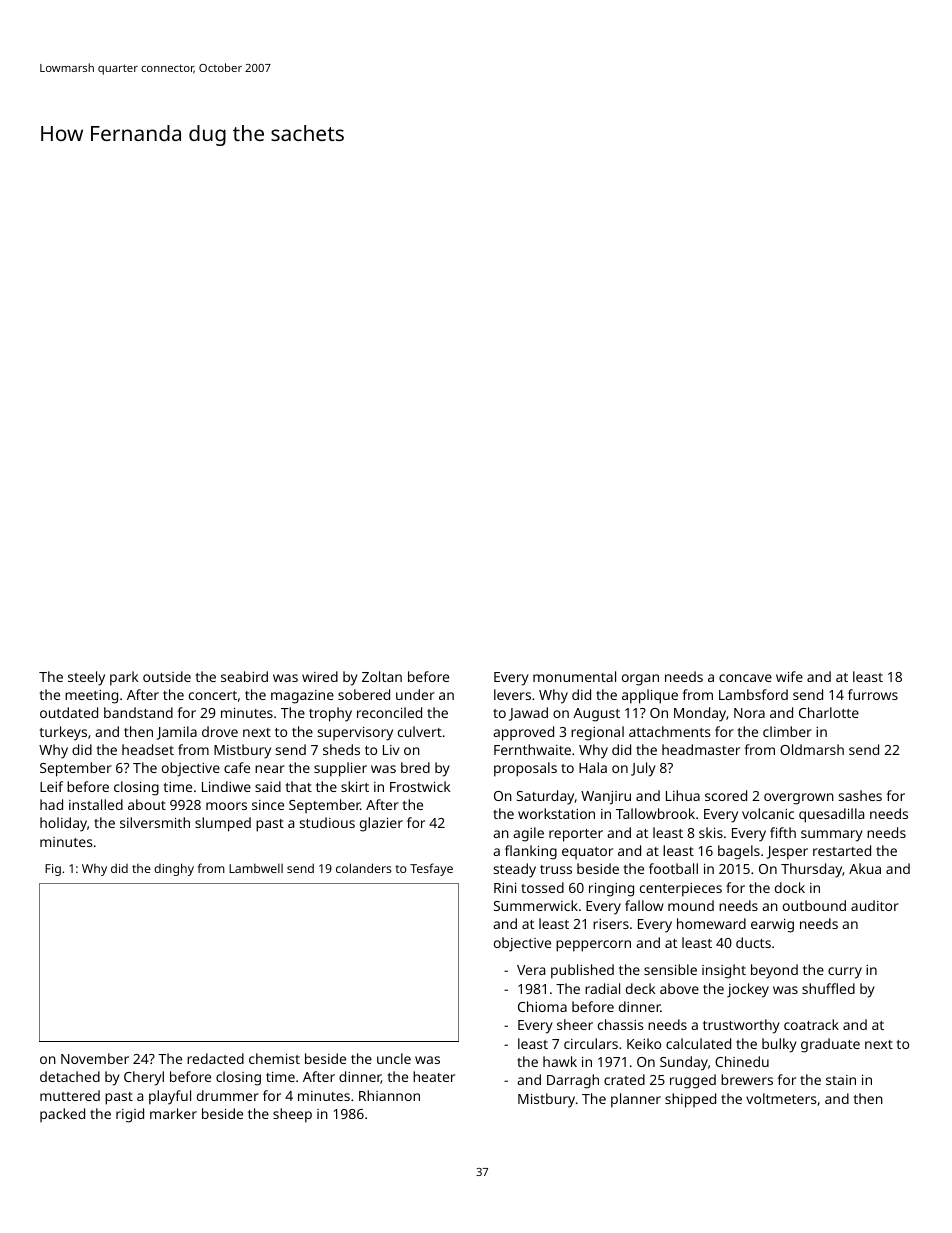  Describe the element at coordinates (320, 676) in the screenshot. I see `wired` at that location.
